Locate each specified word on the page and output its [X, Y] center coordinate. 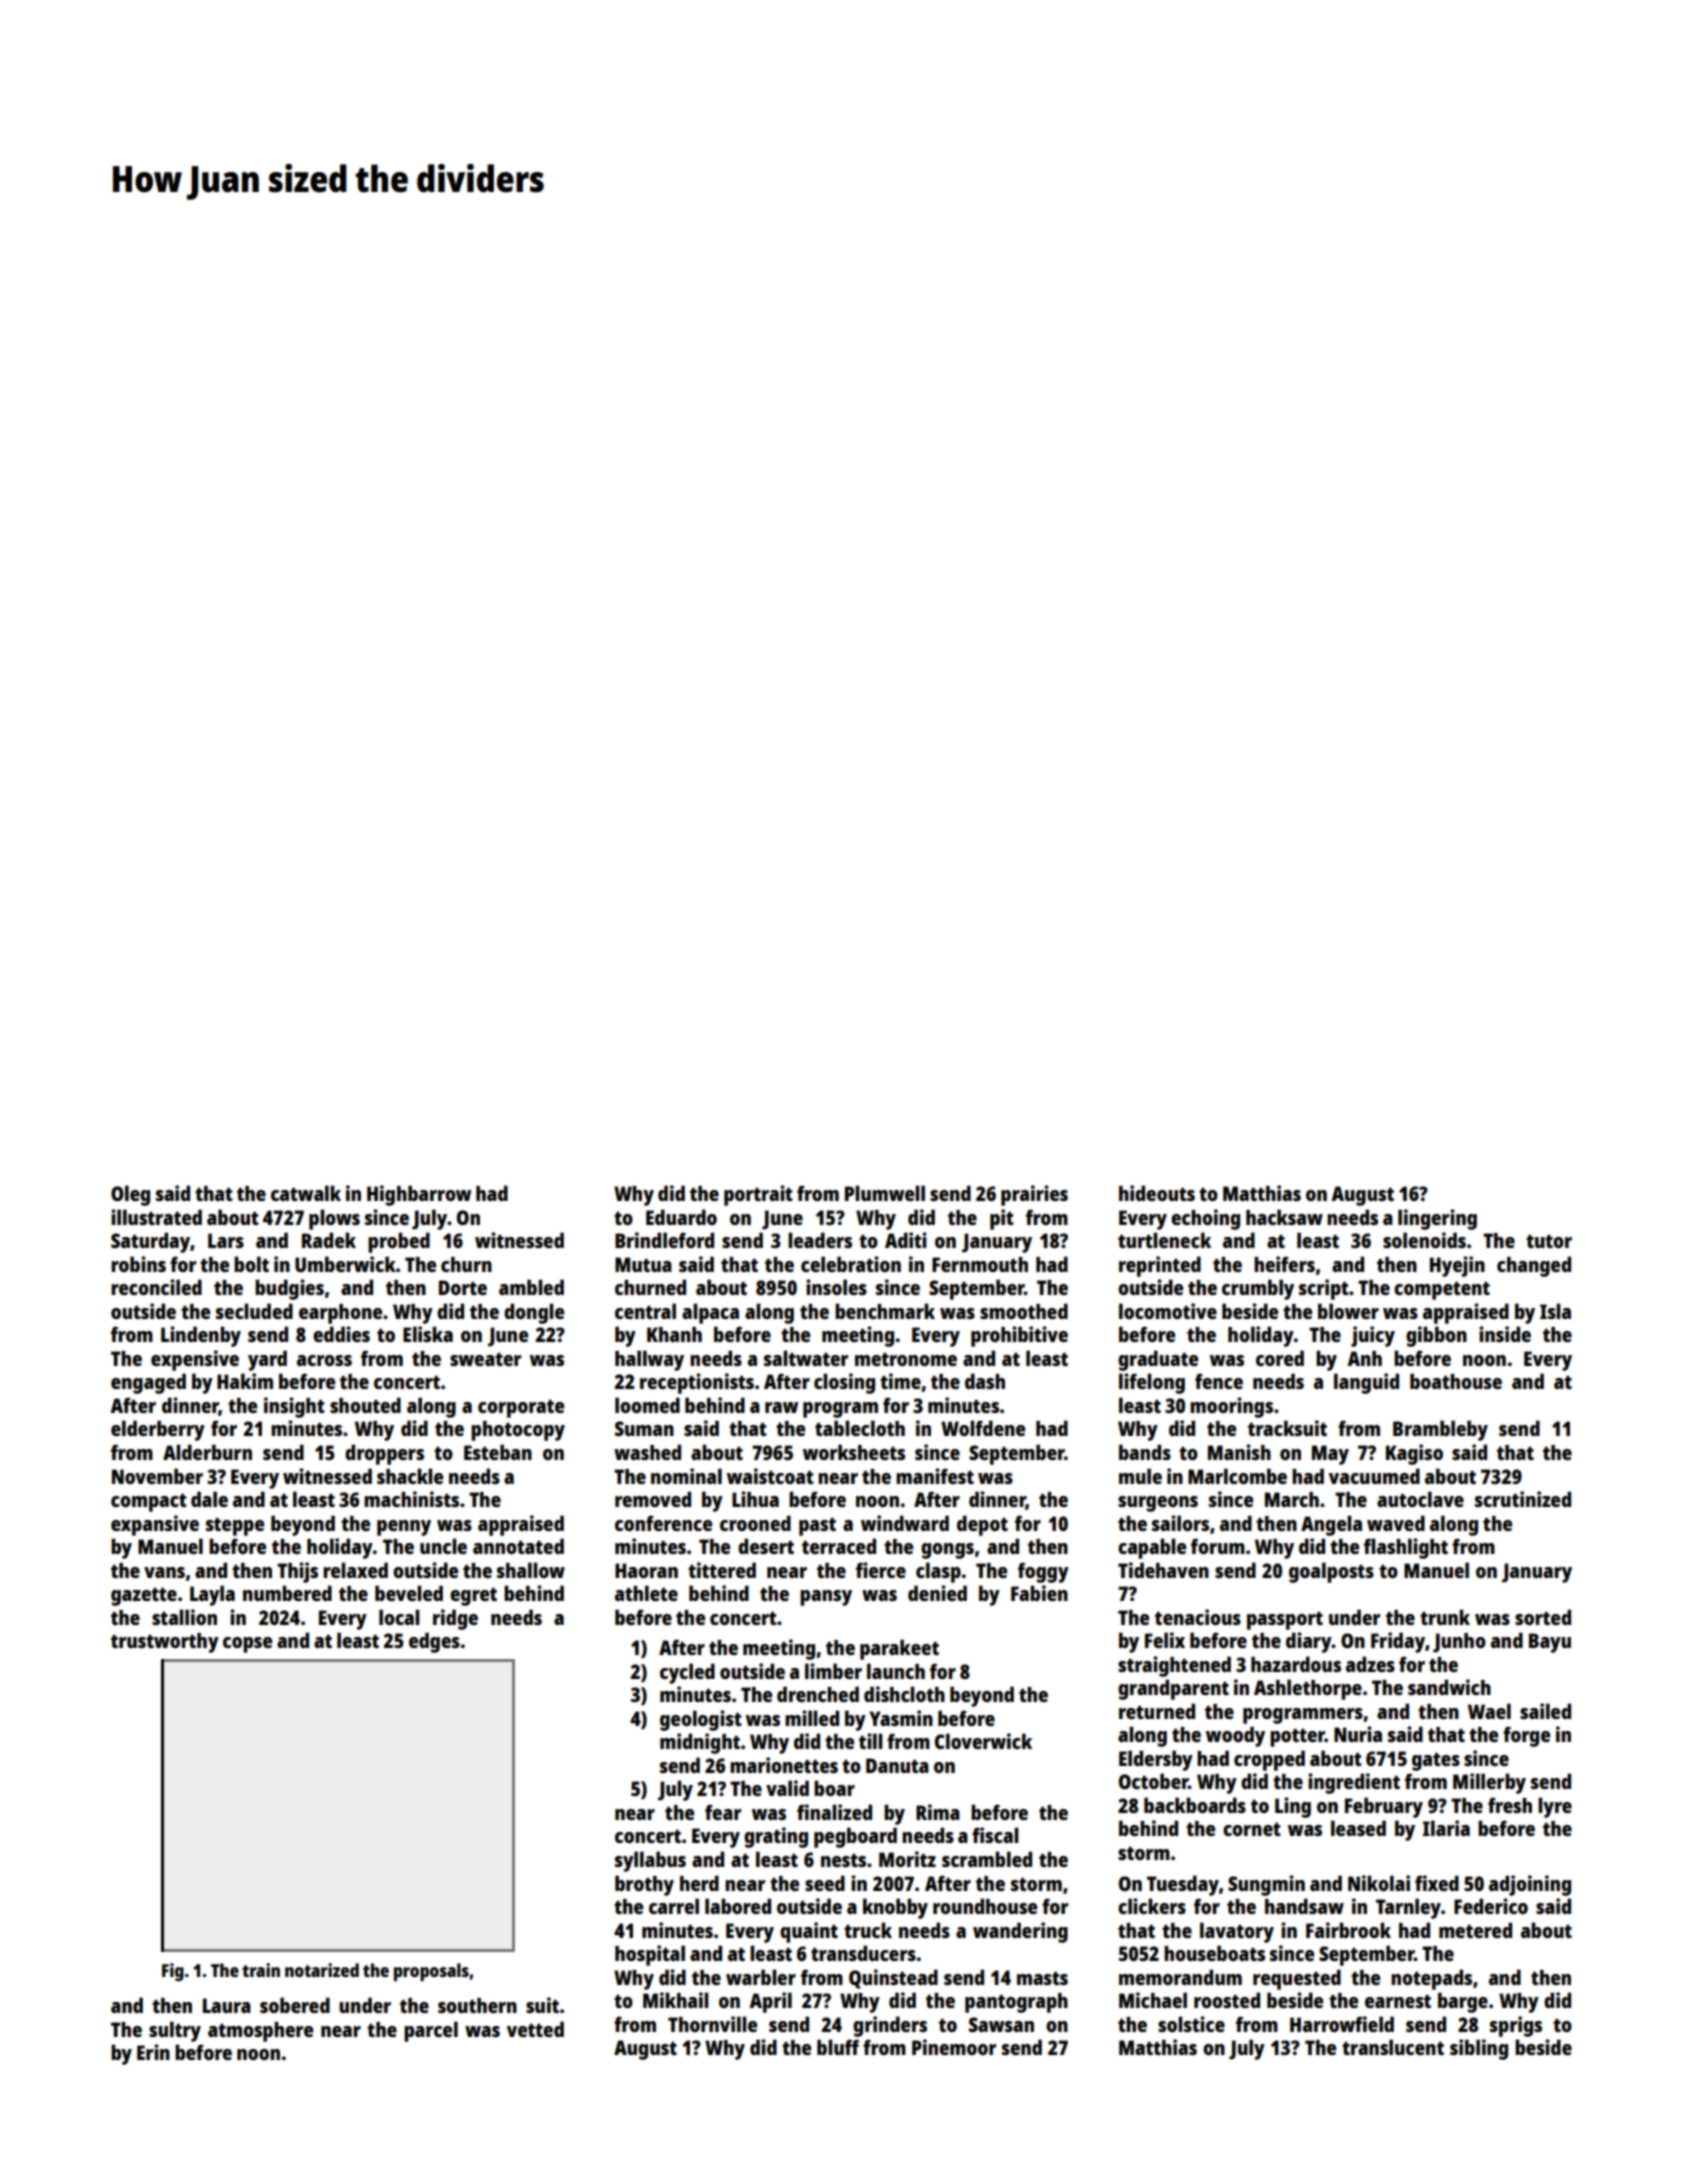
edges [434, 1642]
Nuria [1358, 1734]
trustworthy [165, 1643]
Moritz [907, 1859]
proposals [431, 1972]
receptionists [697, 1383]
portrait [758, 1195]
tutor [1549, 1241]
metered [1475, 1930]
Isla [1555, 1311]
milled [812, 1718]
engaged [148, 1383]
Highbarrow [419, 1195]
